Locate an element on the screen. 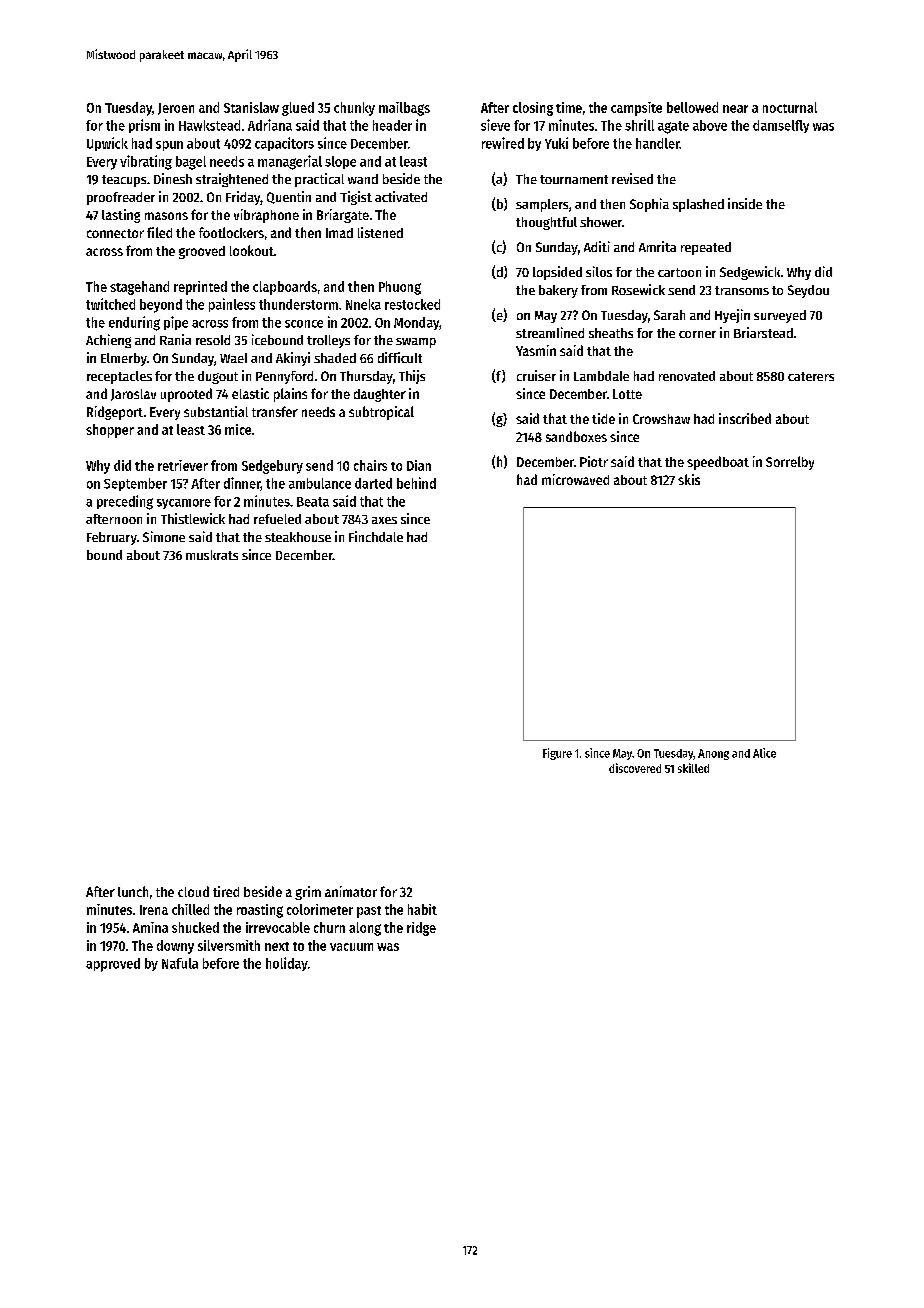  inside is located at coordinates (745, 203).
